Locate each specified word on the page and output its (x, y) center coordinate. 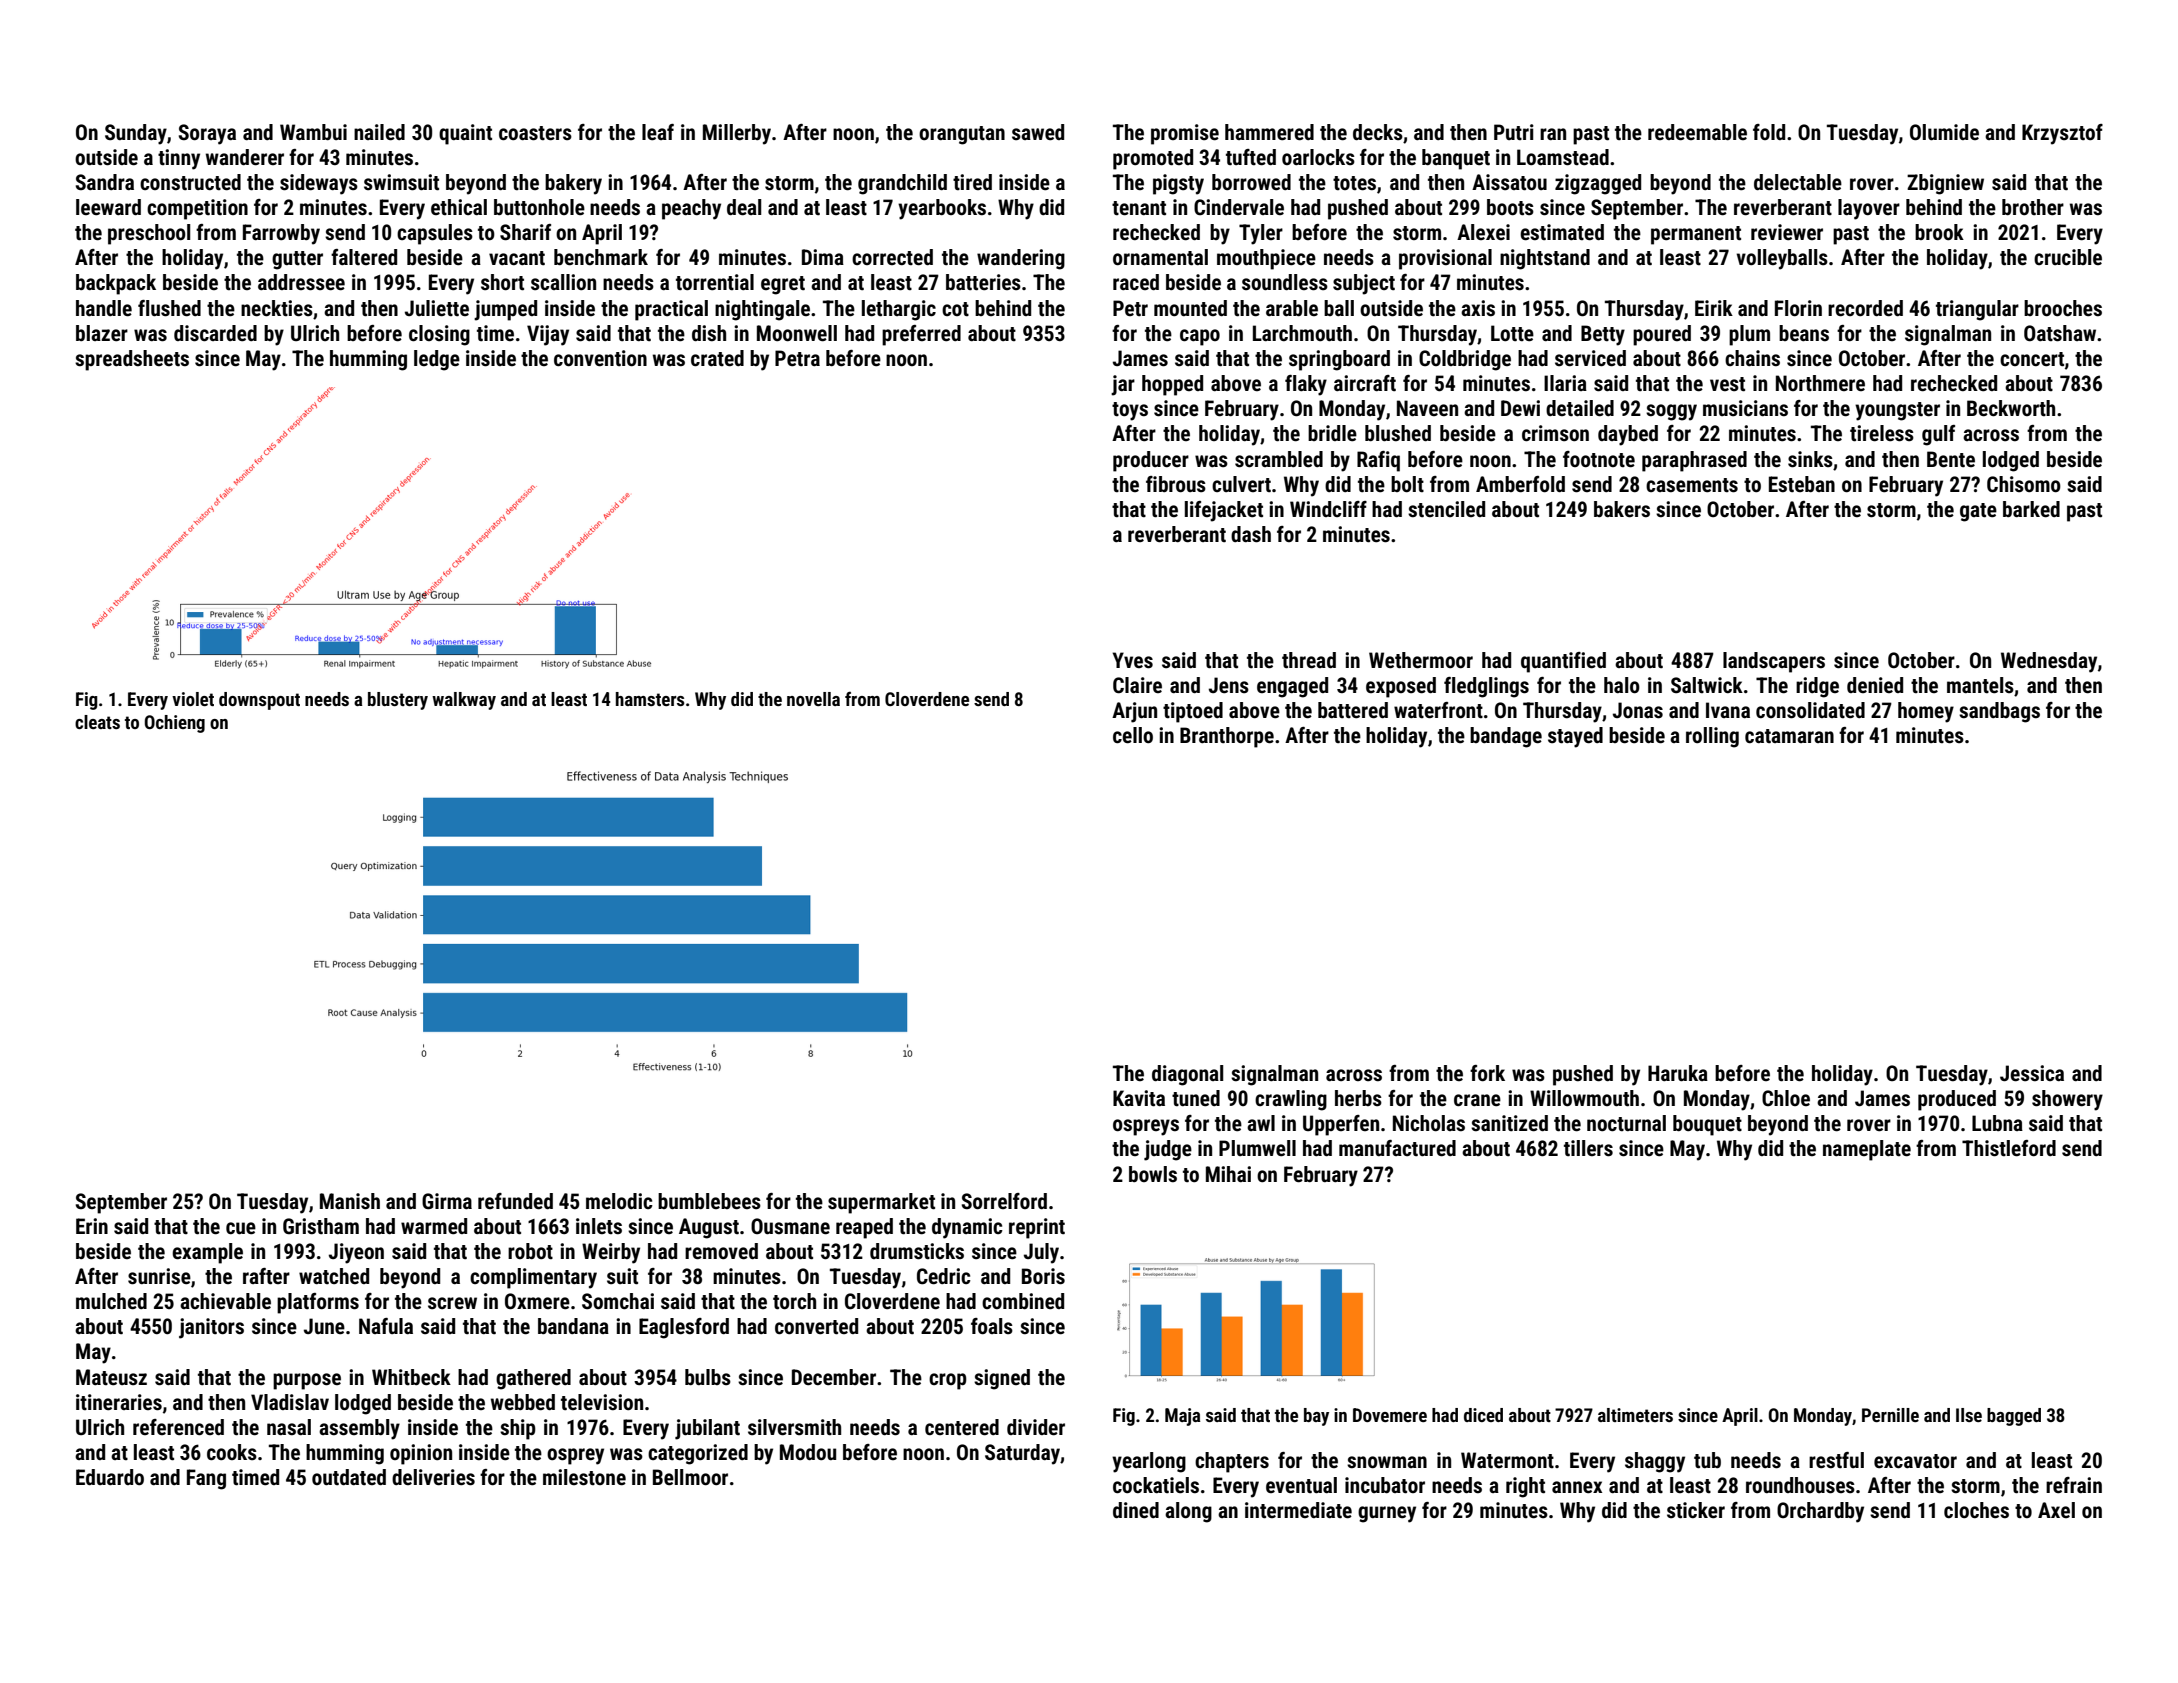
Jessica (2032, 1073)
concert (2032, 359)
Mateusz (111, 1377)
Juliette (437, 308)
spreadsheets (132, 360)
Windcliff (1328, 509)
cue (241, 1228)
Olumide (1944, 132)
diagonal (1187, 1075)
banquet (1456, 159)
